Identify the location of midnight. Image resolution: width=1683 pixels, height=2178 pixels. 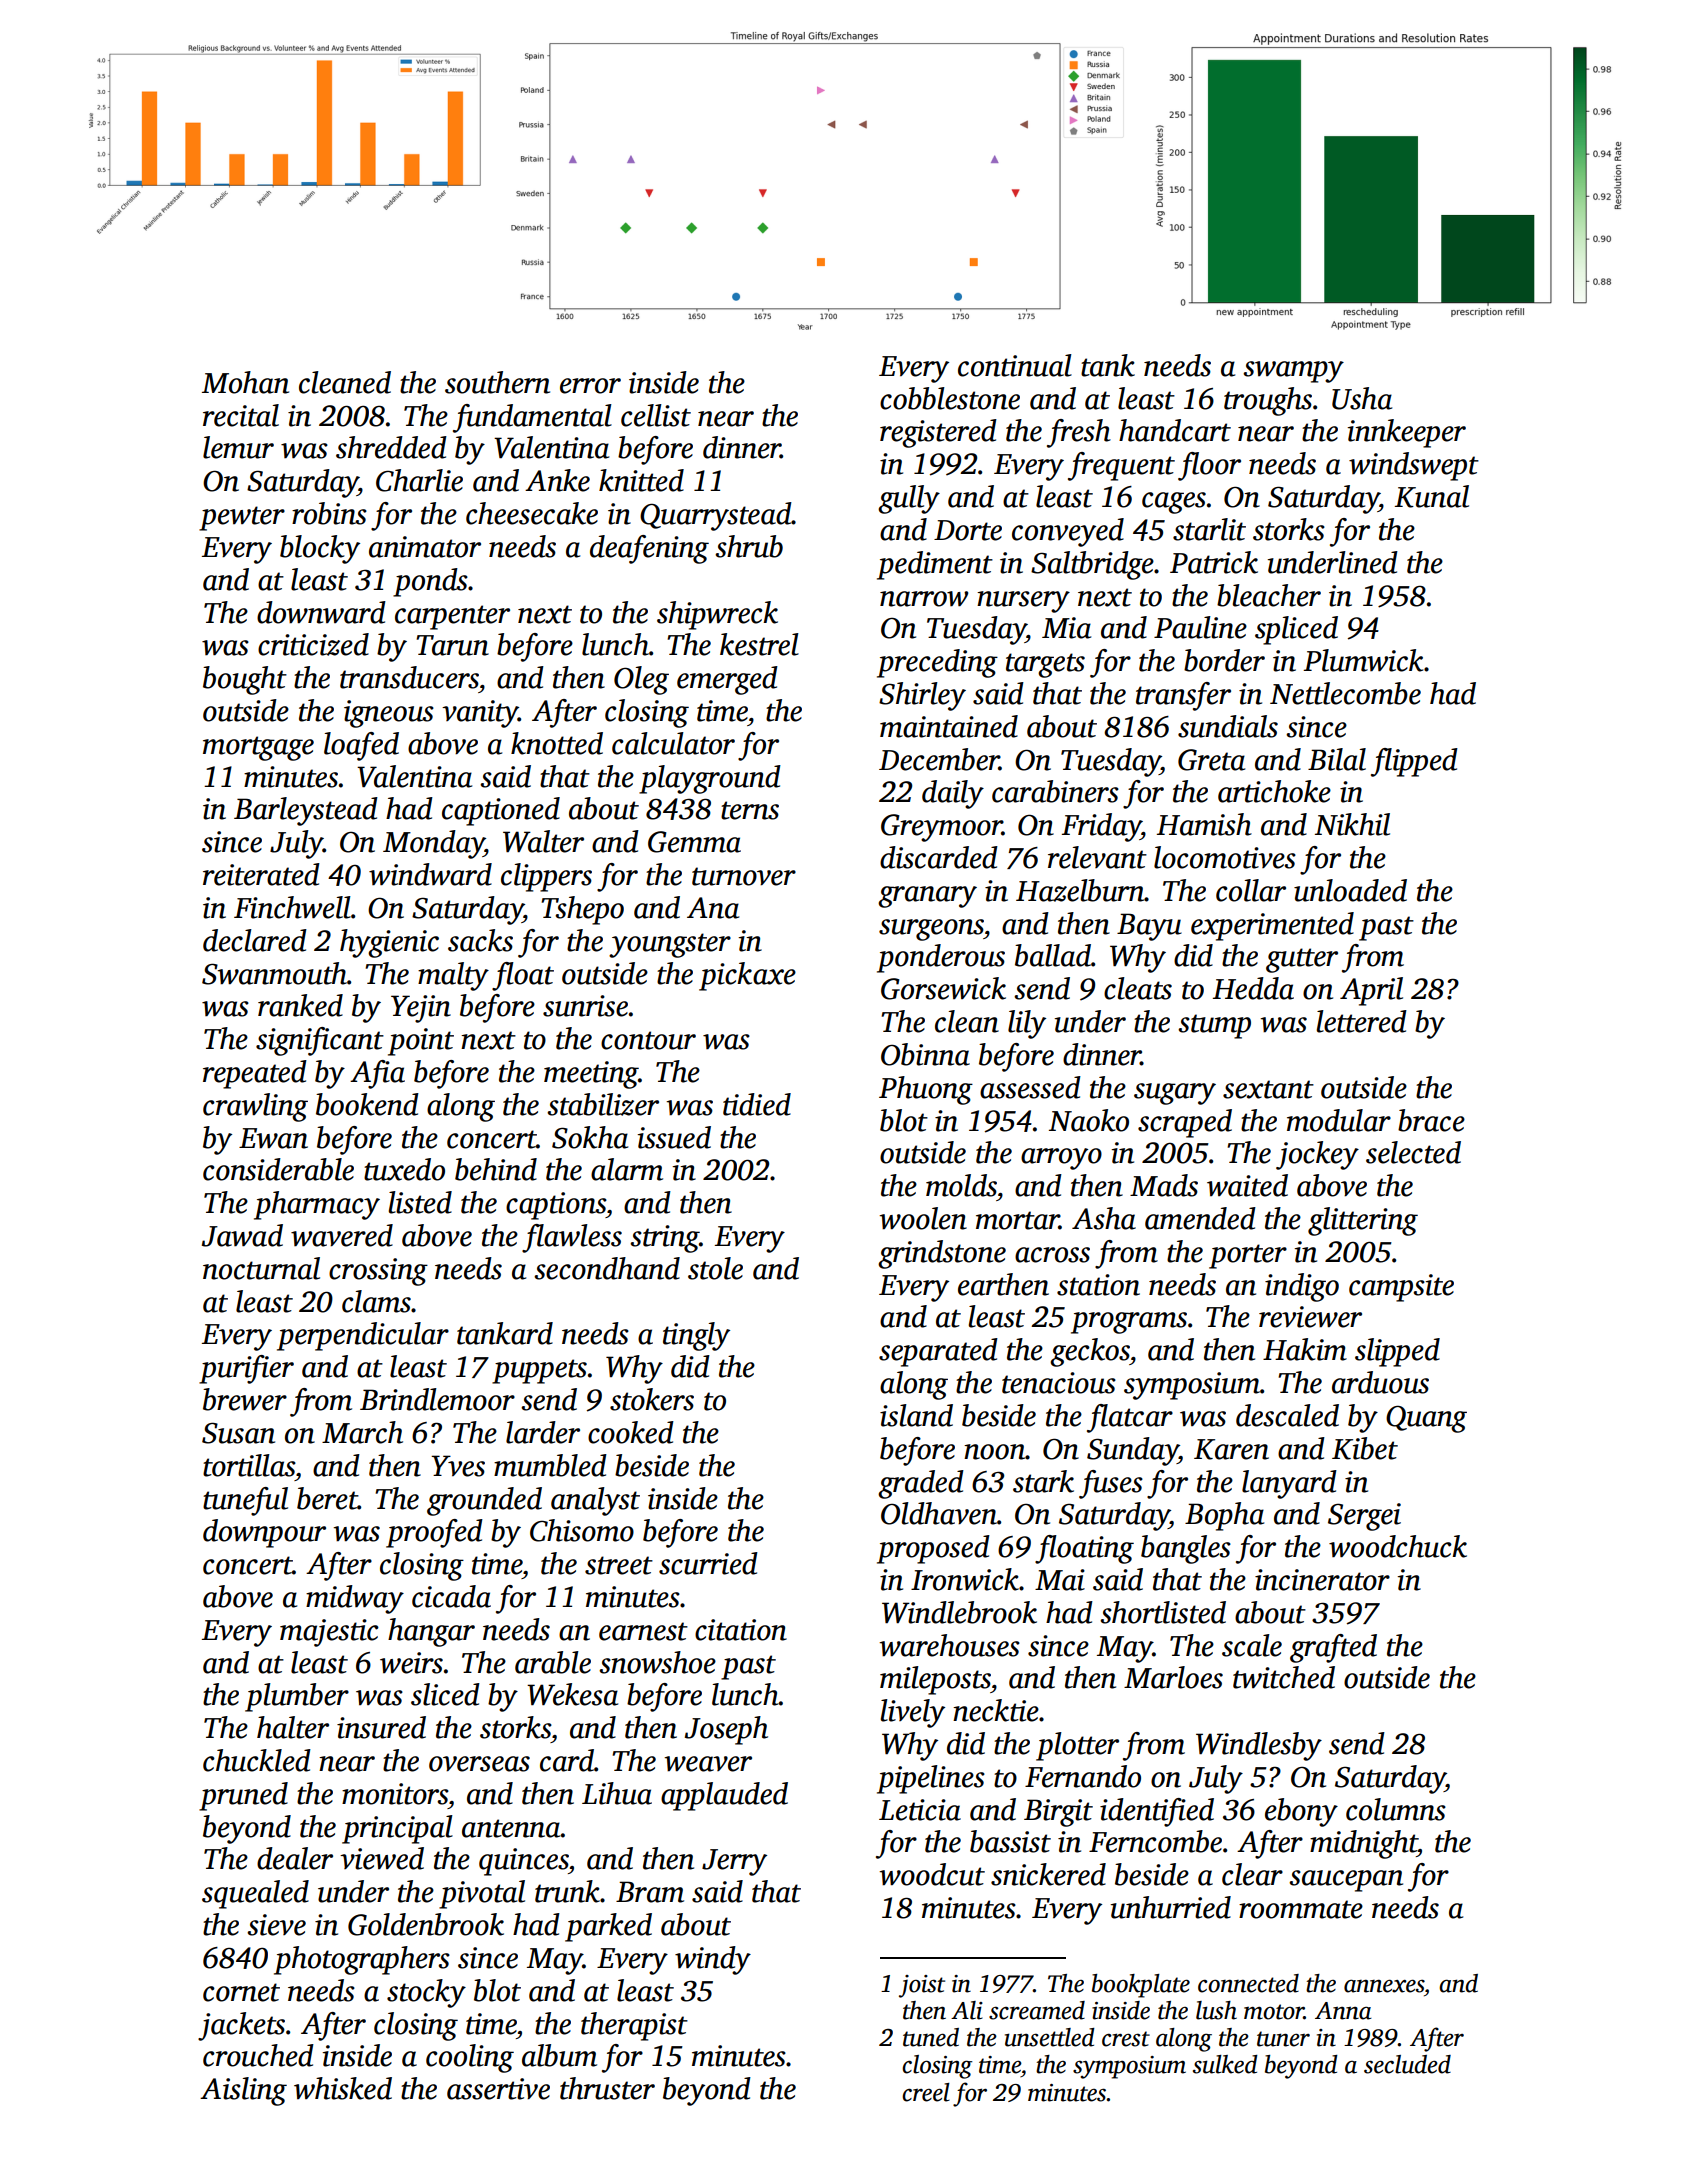
(1363, 1844).
